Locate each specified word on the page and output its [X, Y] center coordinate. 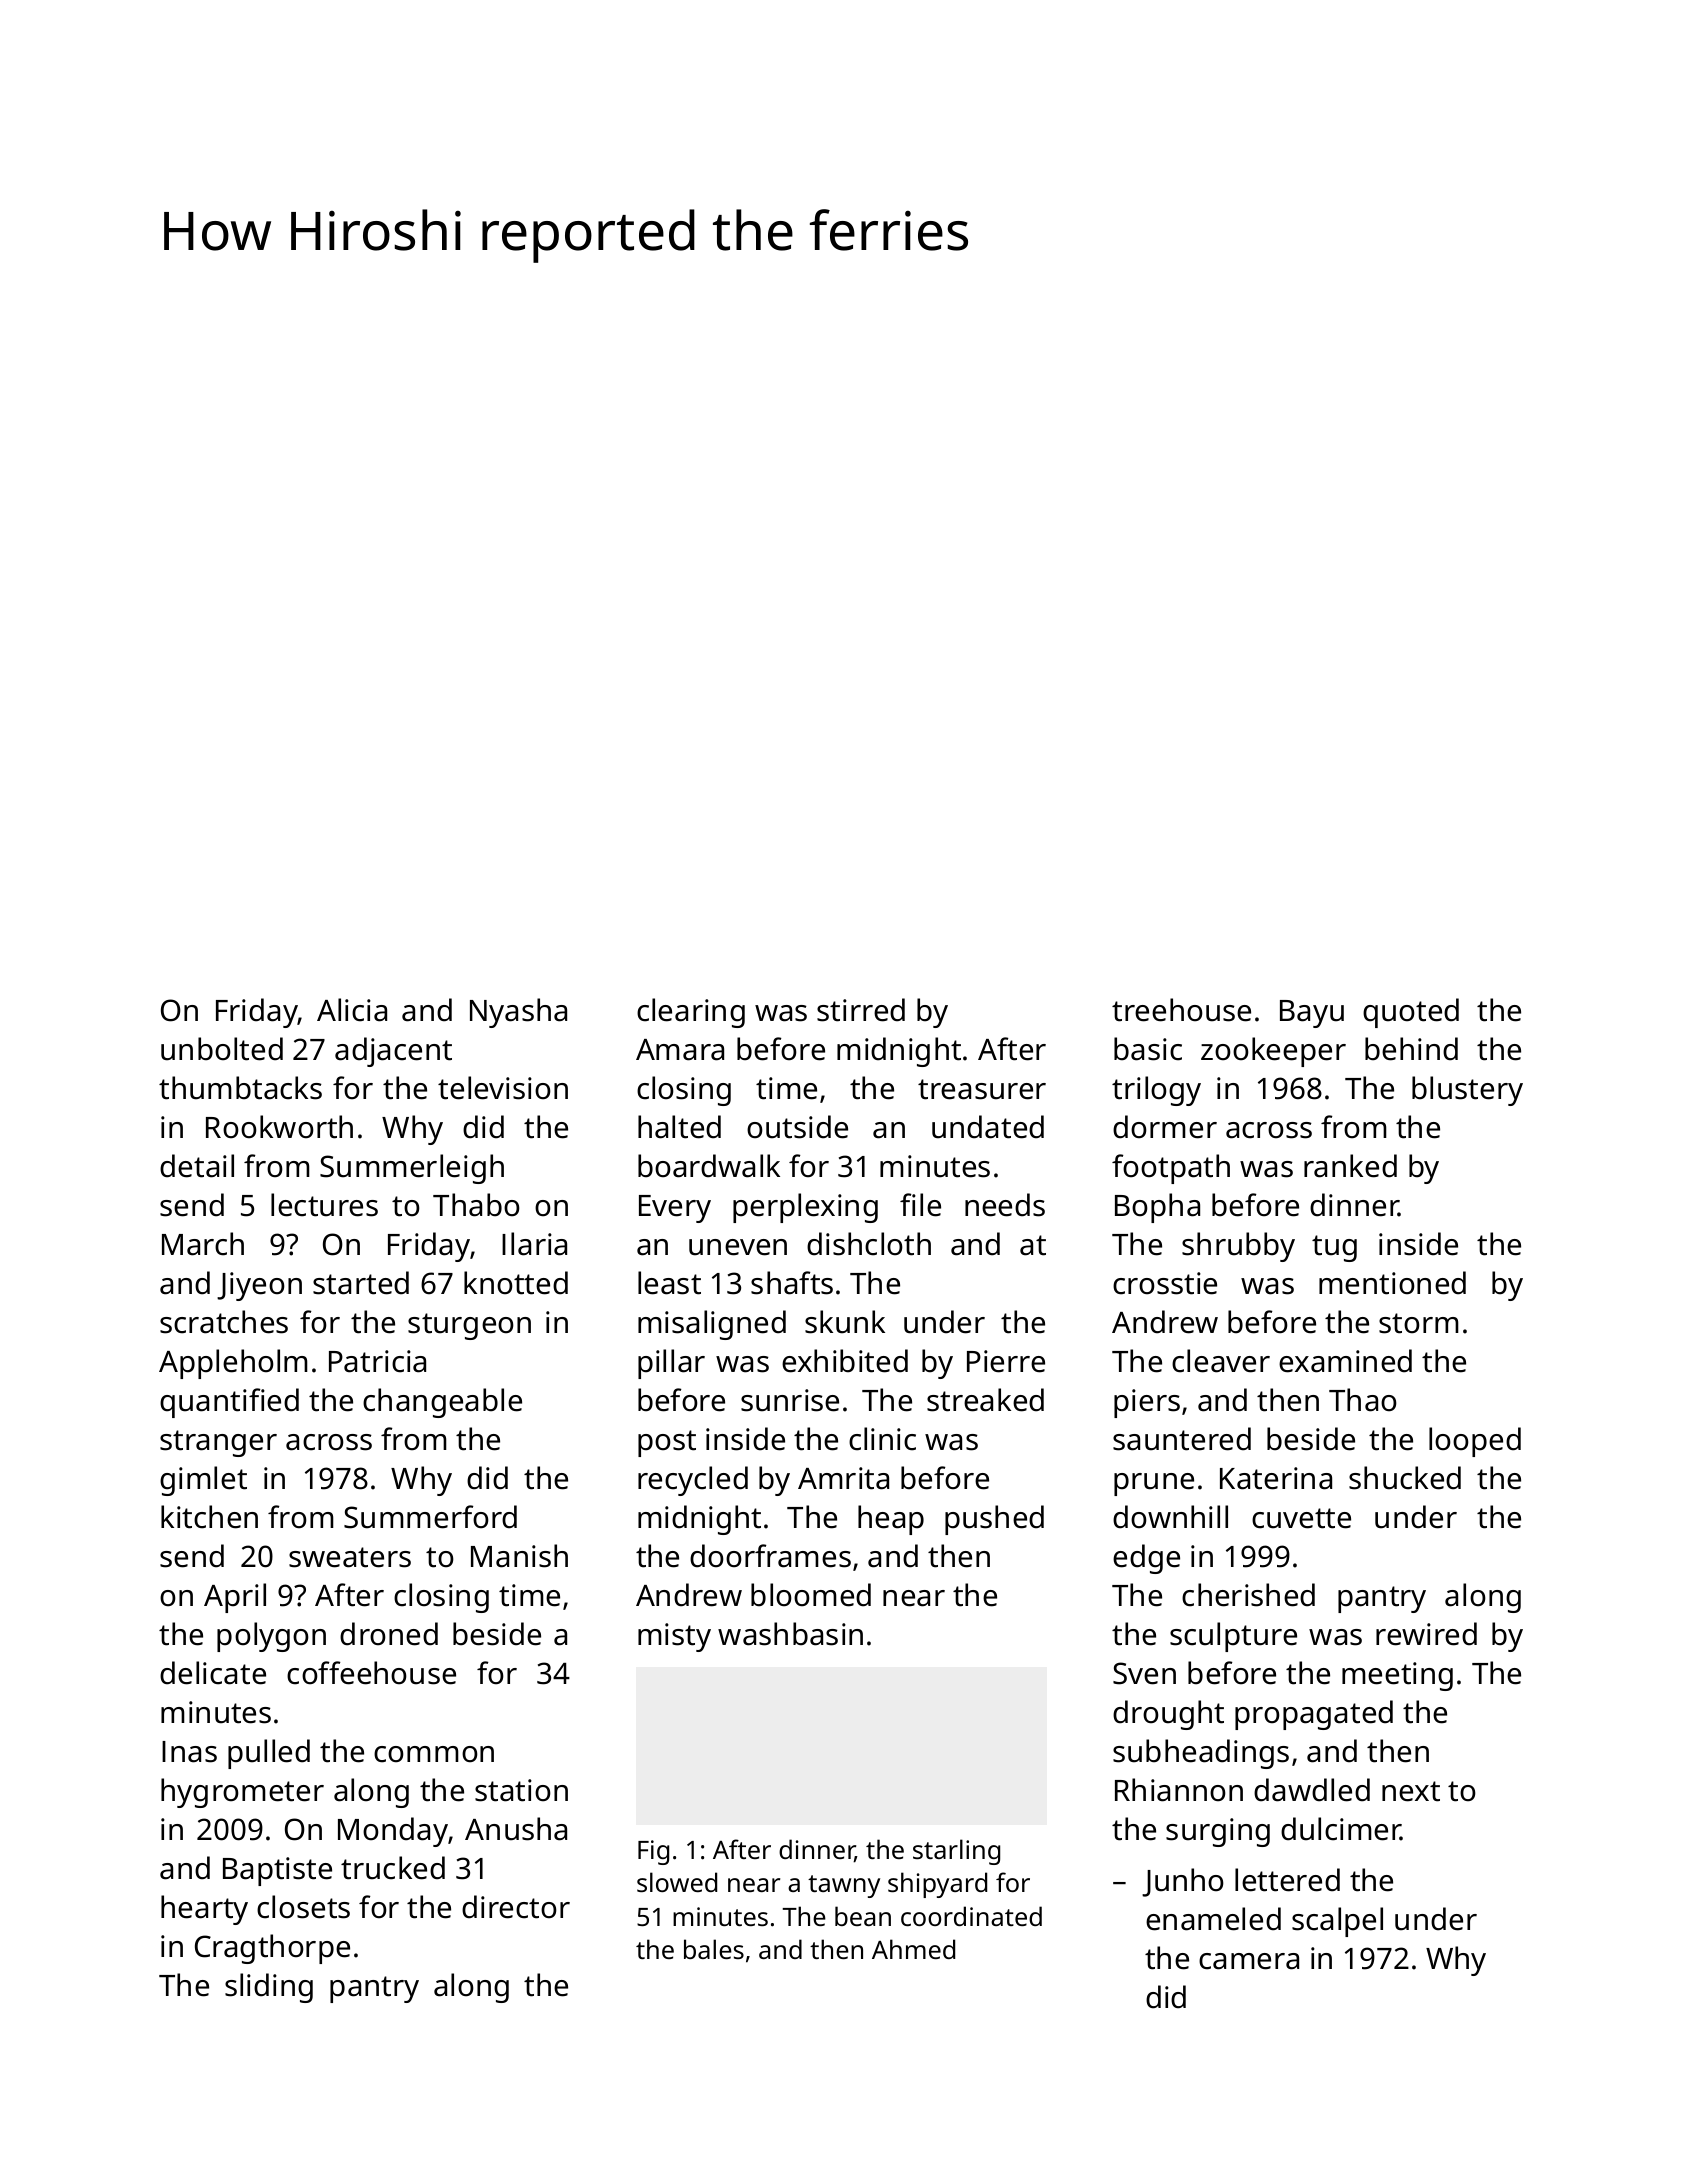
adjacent [393, 1052]
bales [714, 1949]
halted [679, 1127]
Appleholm [233, 1364]
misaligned [712, 1325]
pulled [269, 1754]
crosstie [1165, 1283]
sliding [269, 1988]
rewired [1426, 1634]
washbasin [790, 1634]
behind [1411, 1049]
